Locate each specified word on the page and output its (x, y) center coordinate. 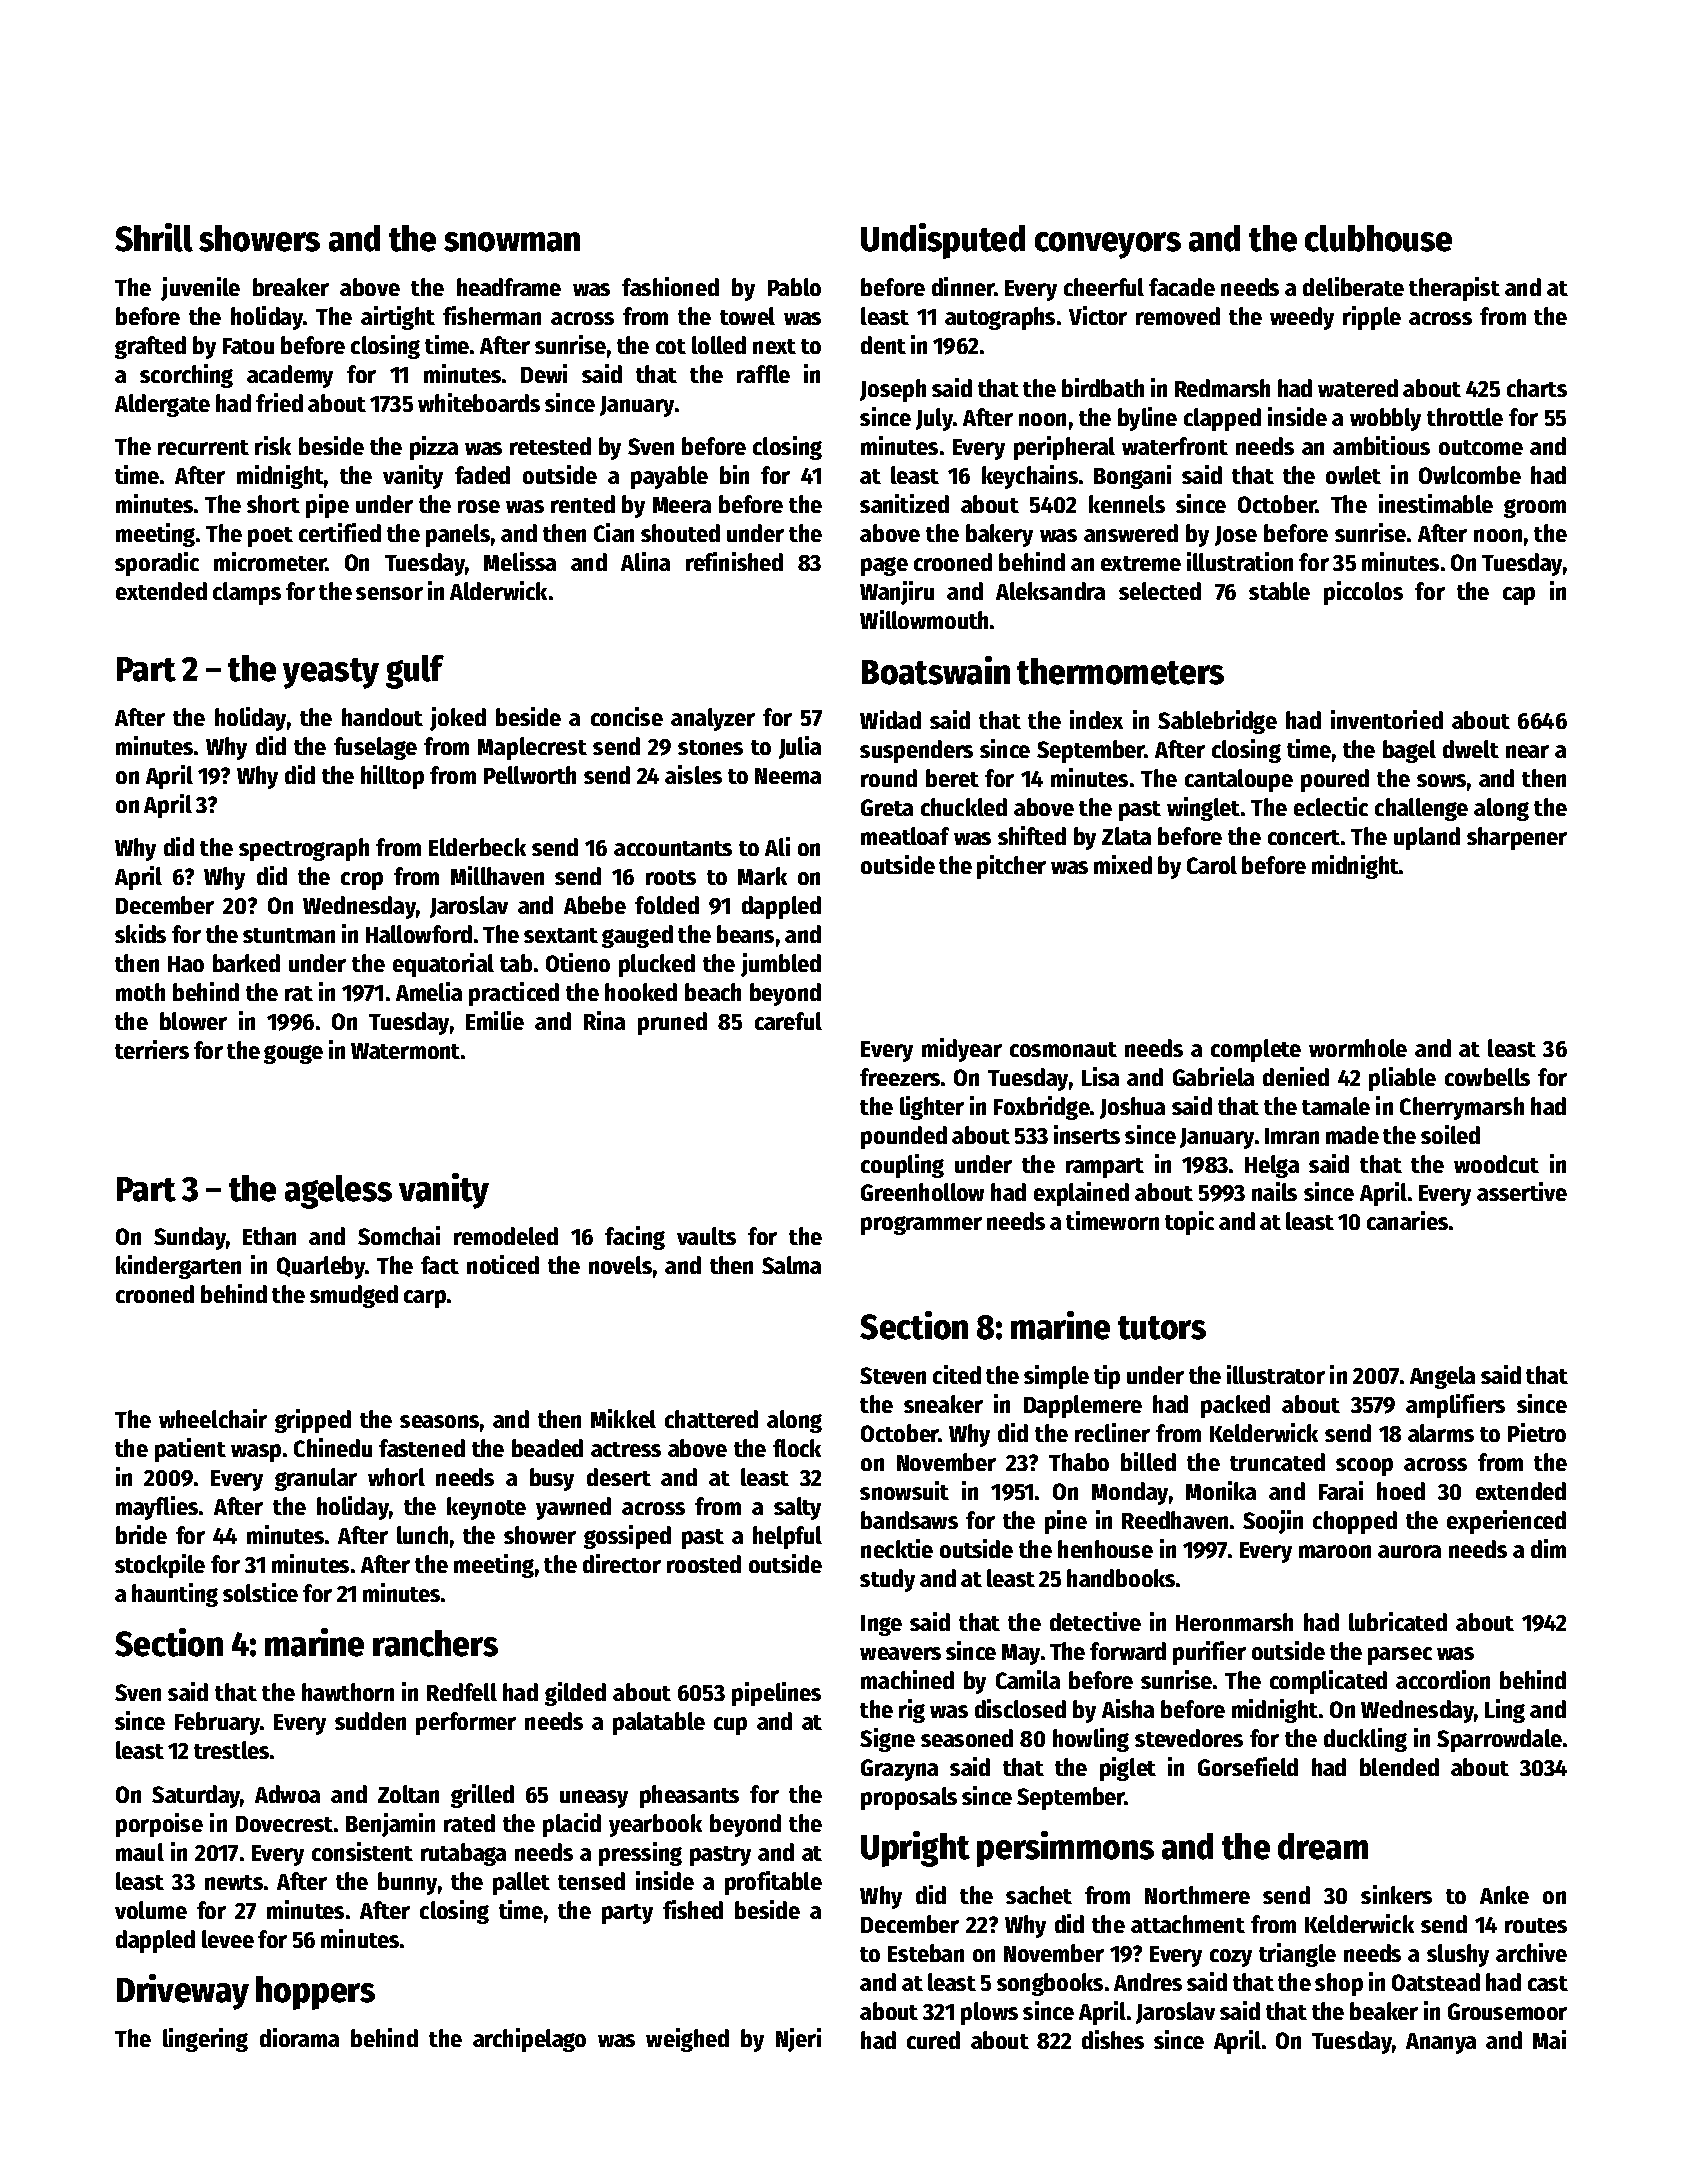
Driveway (183, 1992)
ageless (338, 1192)
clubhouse (1378, 238)
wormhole (1358, 1048)
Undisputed (943, 241)
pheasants (689, 1796)
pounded (904, 1137)
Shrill (154, 237)
